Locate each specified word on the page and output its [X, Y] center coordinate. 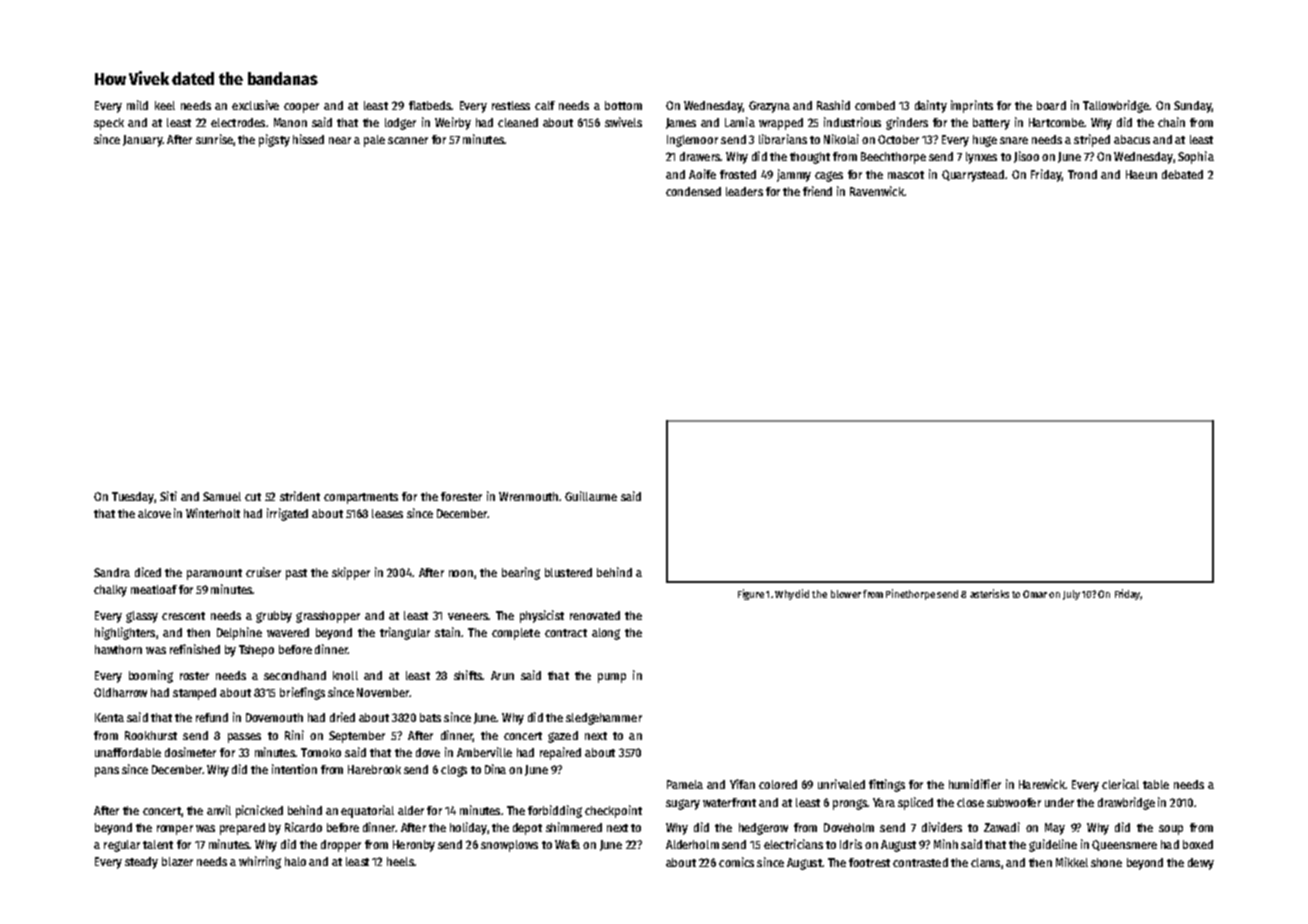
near [340, 140]
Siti [168, 496]
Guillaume [591, 496]
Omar [1035, 594]
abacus [1132, 139]
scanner [408, 140]
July [1071, 595]
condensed [693, 191]
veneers [468, 616]
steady [141, 863]
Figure [751, 594]
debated [1182, 174]
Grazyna [769, 107]
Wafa [567, 844]
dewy [1201, 864]
